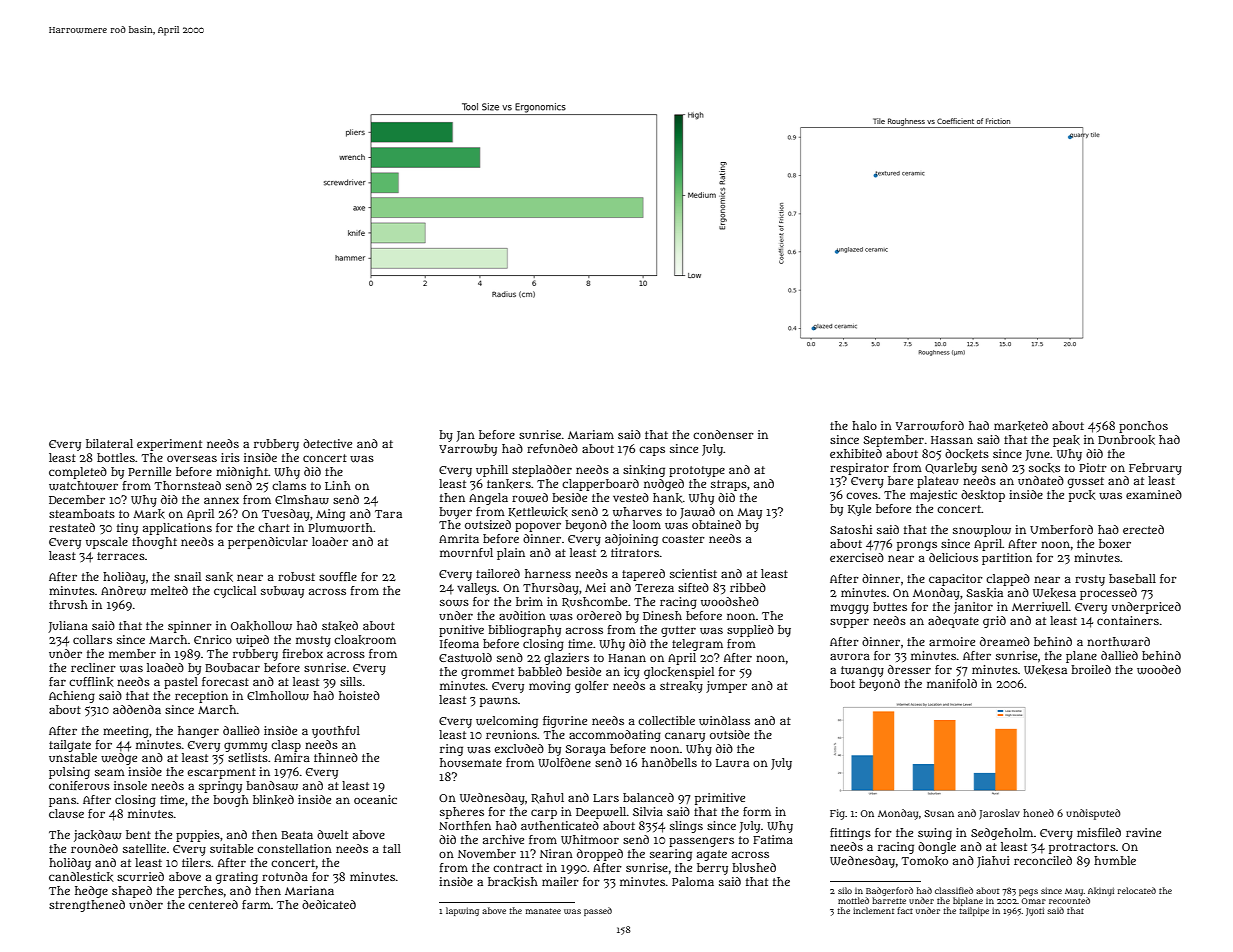  What do you see at coordinates (83, 486) in the image?
I see `watchtower` at bounding box center [83, 486].
